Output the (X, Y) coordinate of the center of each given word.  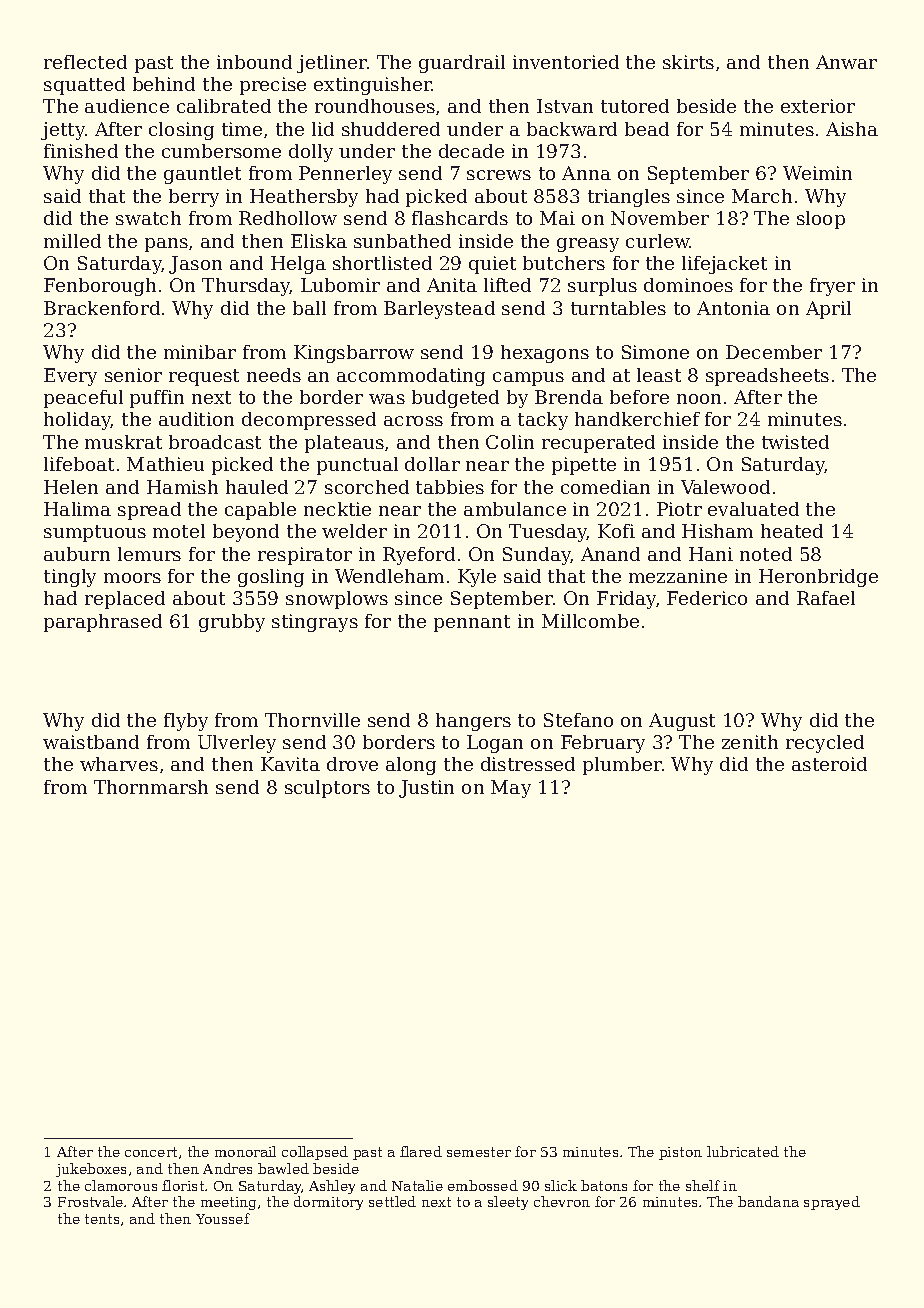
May (511, 789)
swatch (148, 218)
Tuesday (548, 533)
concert (151, 1152)
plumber (622, 766)
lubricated (743, 1151)
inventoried (566, 62)
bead (647, 129)
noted (766, 554)
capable (260, 511)
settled (392, 1201)
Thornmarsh (151, 787)
